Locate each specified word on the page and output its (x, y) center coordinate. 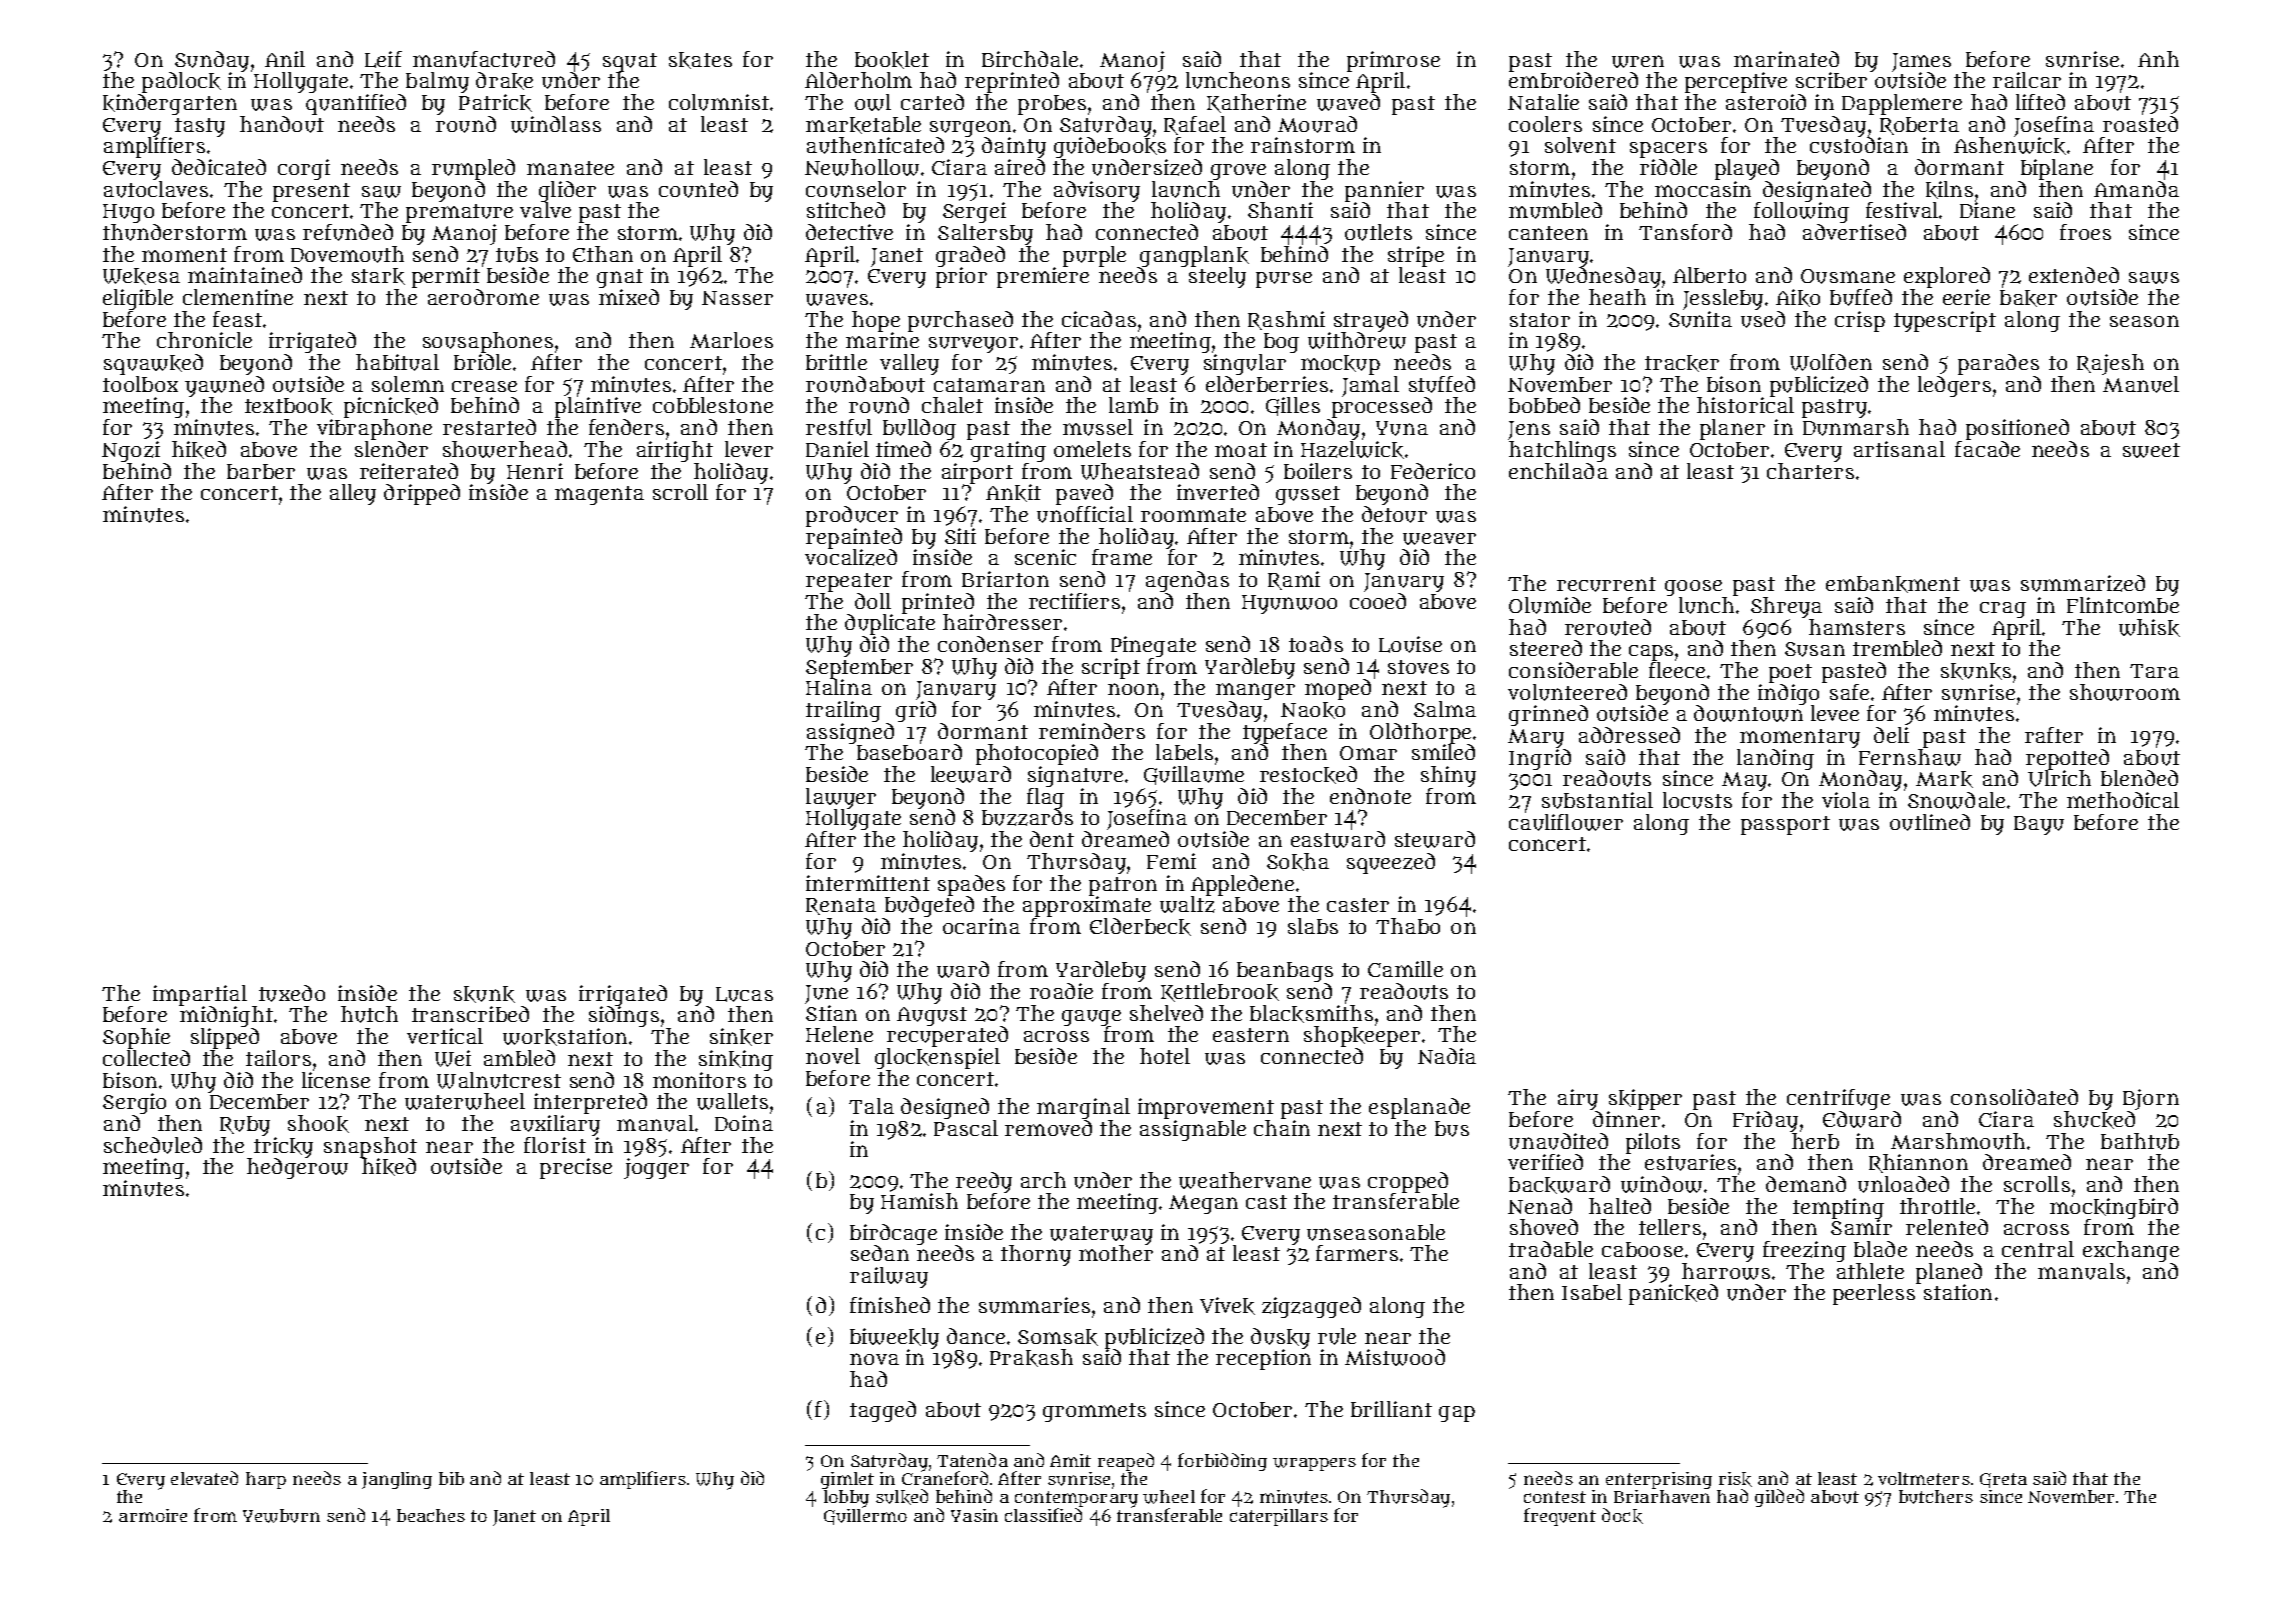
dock (1622, 1516)
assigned (850, 733)
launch (1186, 189)
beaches (431, 1515)
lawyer (841, 798)
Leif (383, 59)
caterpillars (1279, 1517)
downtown (1748, 713)
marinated (1786, 59)
